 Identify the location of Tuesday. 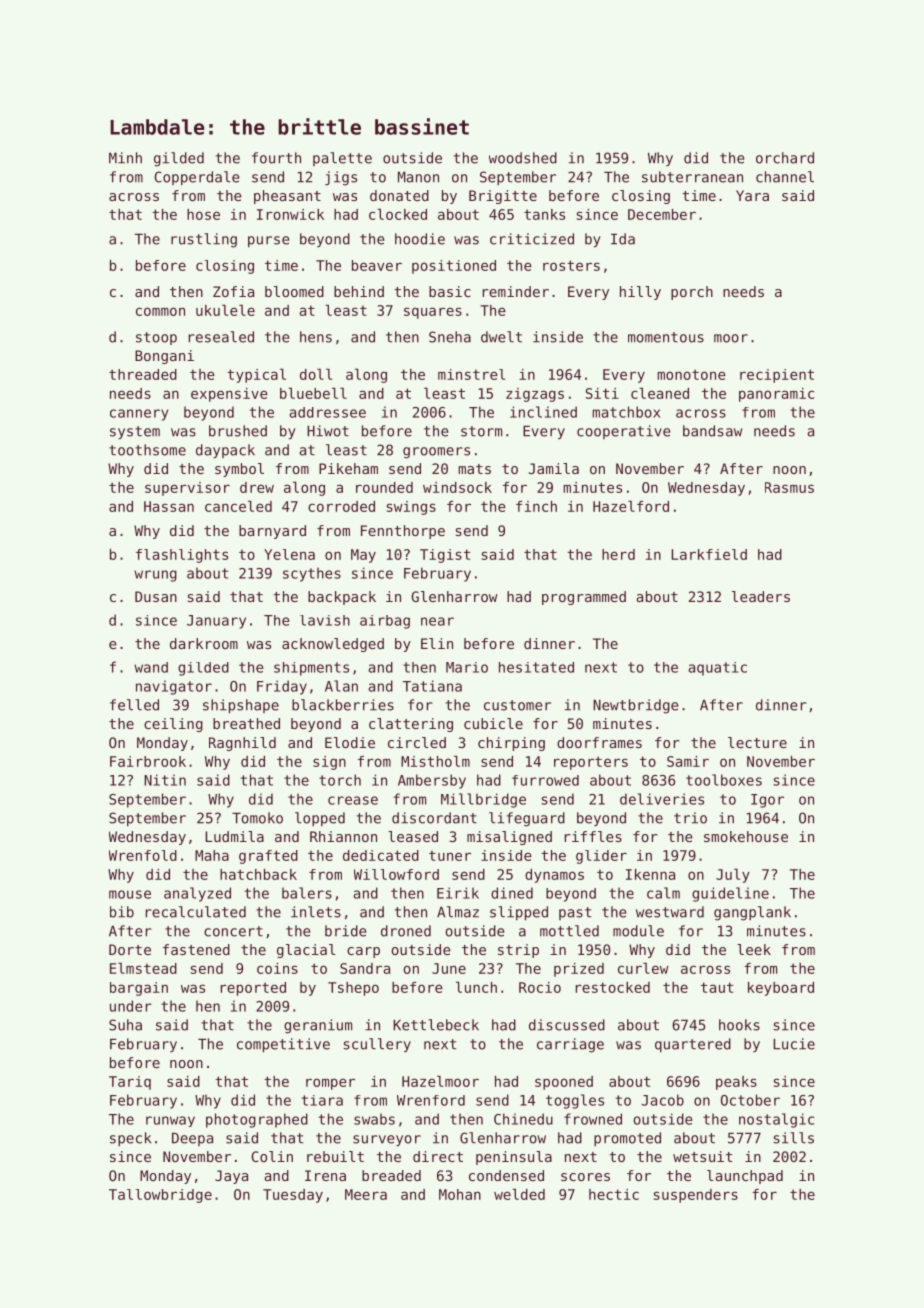
(293, 1196).
